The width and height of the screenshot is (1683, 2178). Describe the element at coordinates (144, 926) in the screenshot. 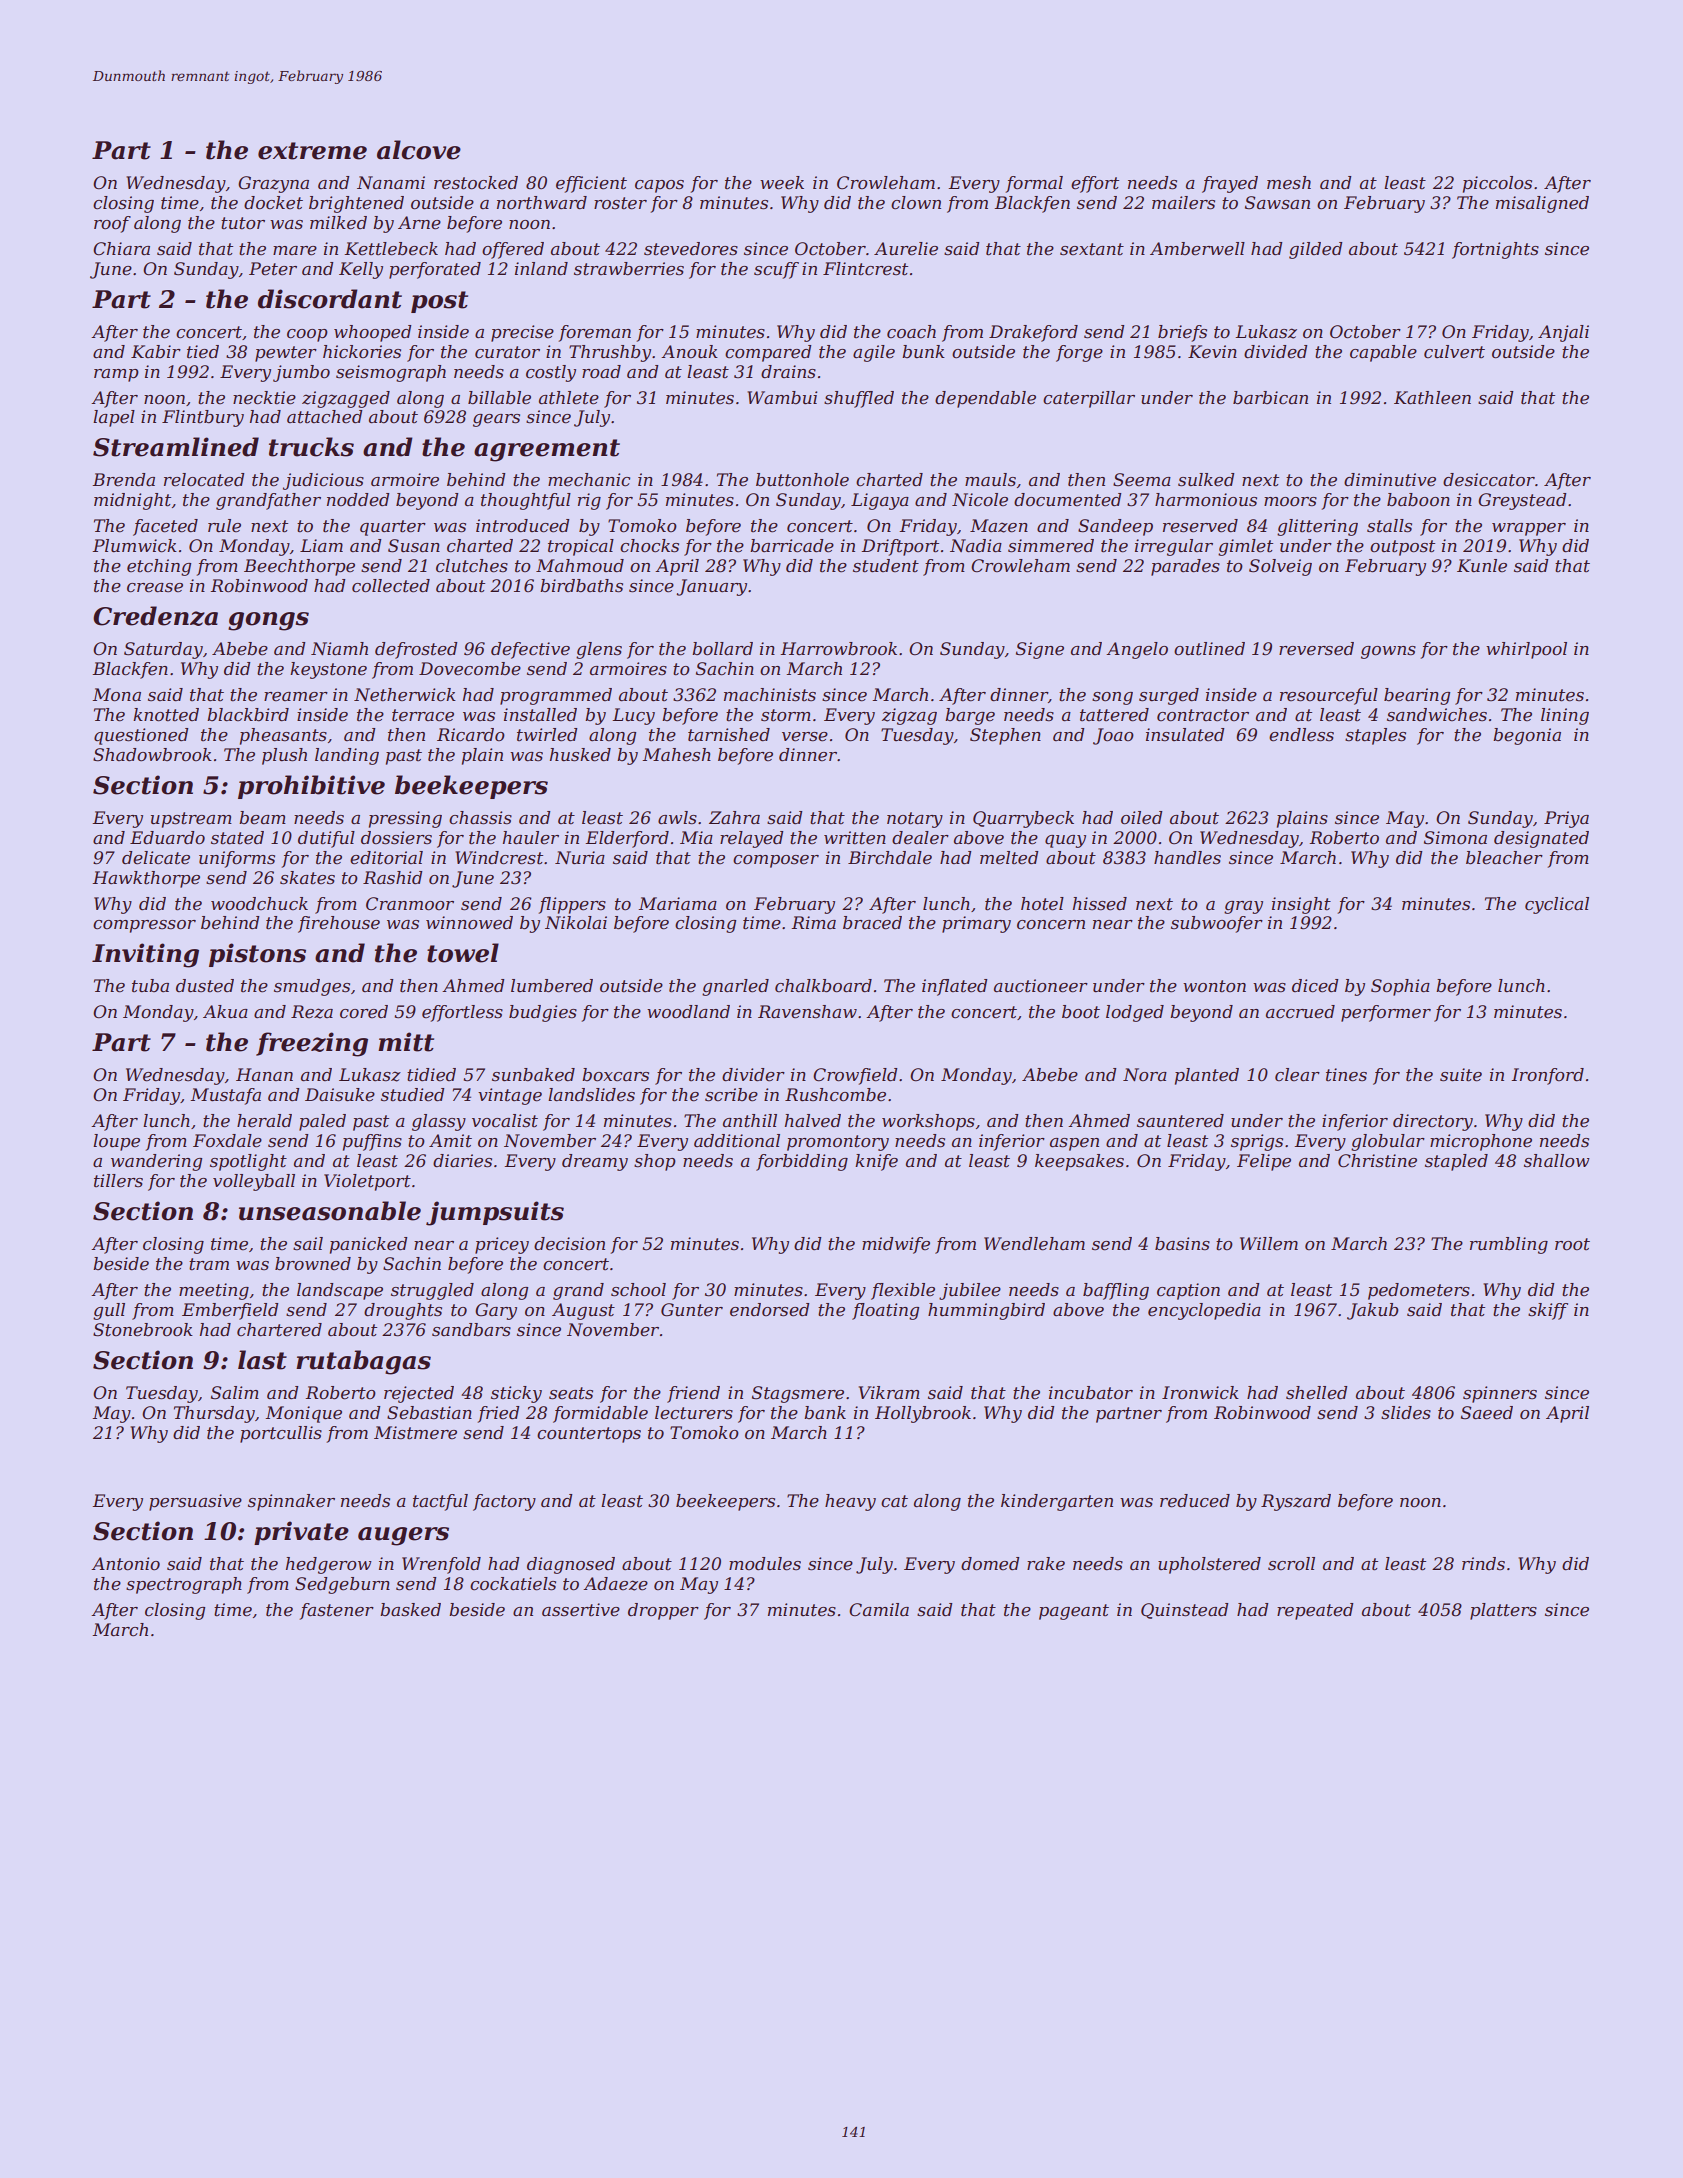

I see `compressor` at that location.
